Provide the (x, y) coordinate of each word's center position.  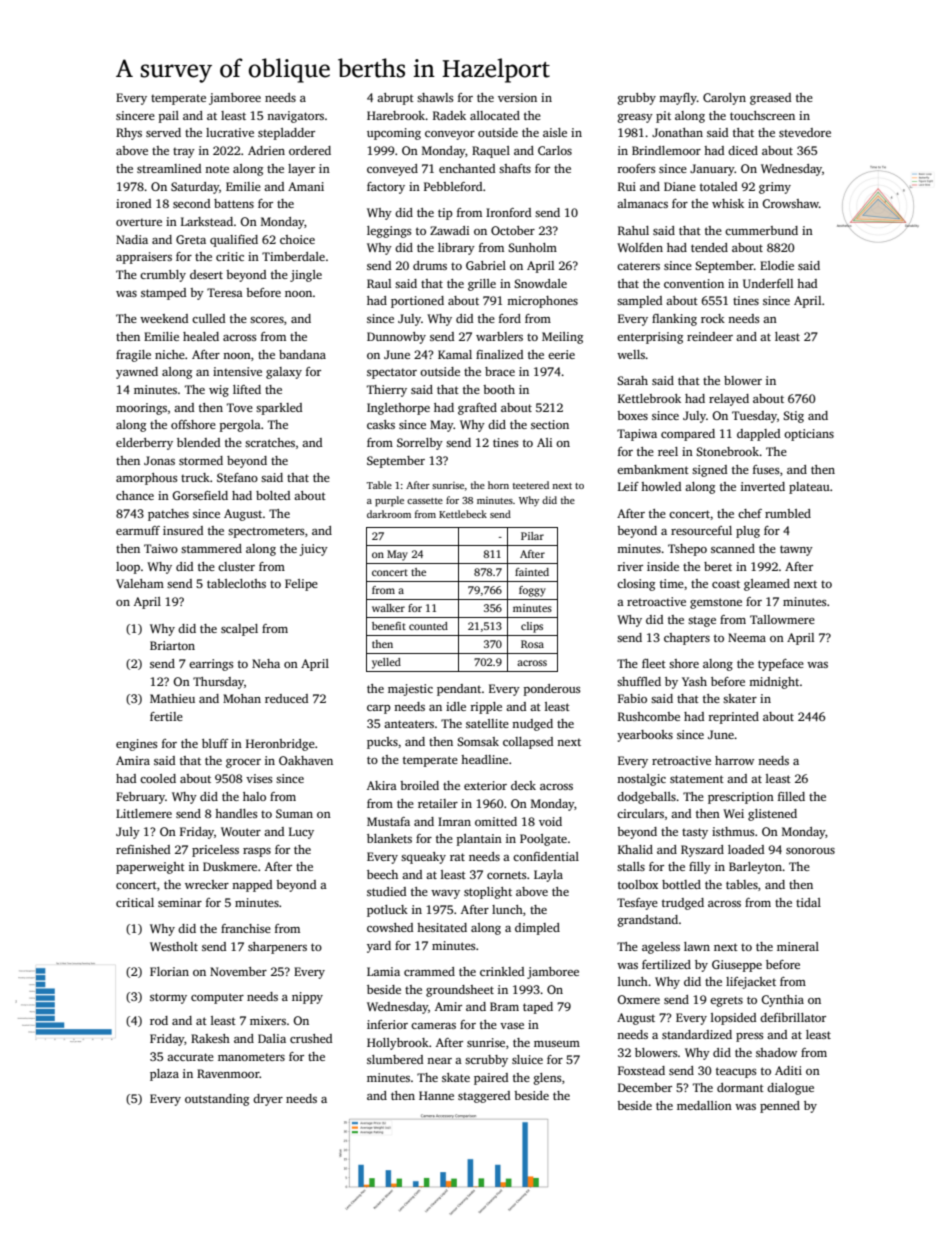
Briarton (172, 645)
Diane (680, 186)
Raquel (491, 152)
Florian (169, 971)
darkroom (389, 514)
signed (709, 471)
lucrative (230, 132)
